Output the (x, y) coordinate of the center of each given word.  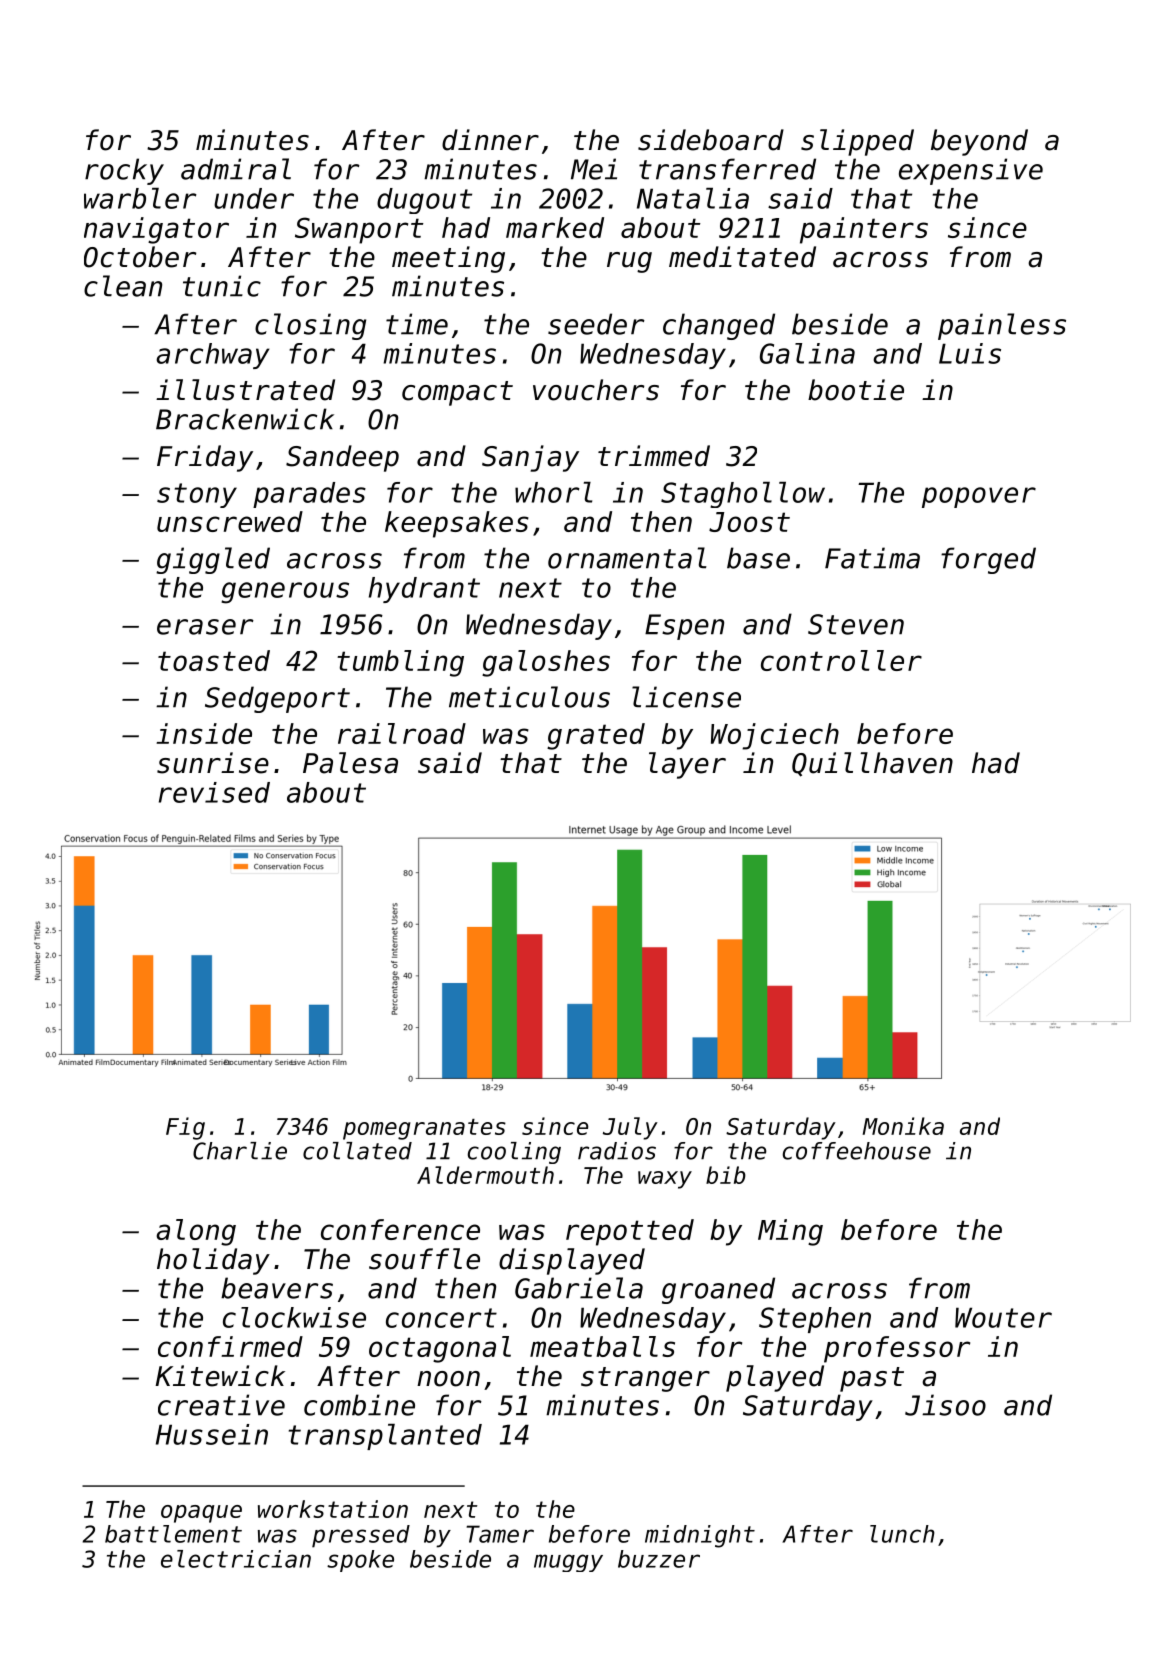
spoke (360, 1561)
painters (864, 230)
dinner (490, 140)
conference (400, 1229)
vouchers (596, 390)
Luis (970, 353)
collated (357, 1151)
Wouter (1003, 1317)
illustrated (245, 390)
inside (204, 733)
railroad (402, 733)
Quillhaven (872, 764)
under (254, 198)
